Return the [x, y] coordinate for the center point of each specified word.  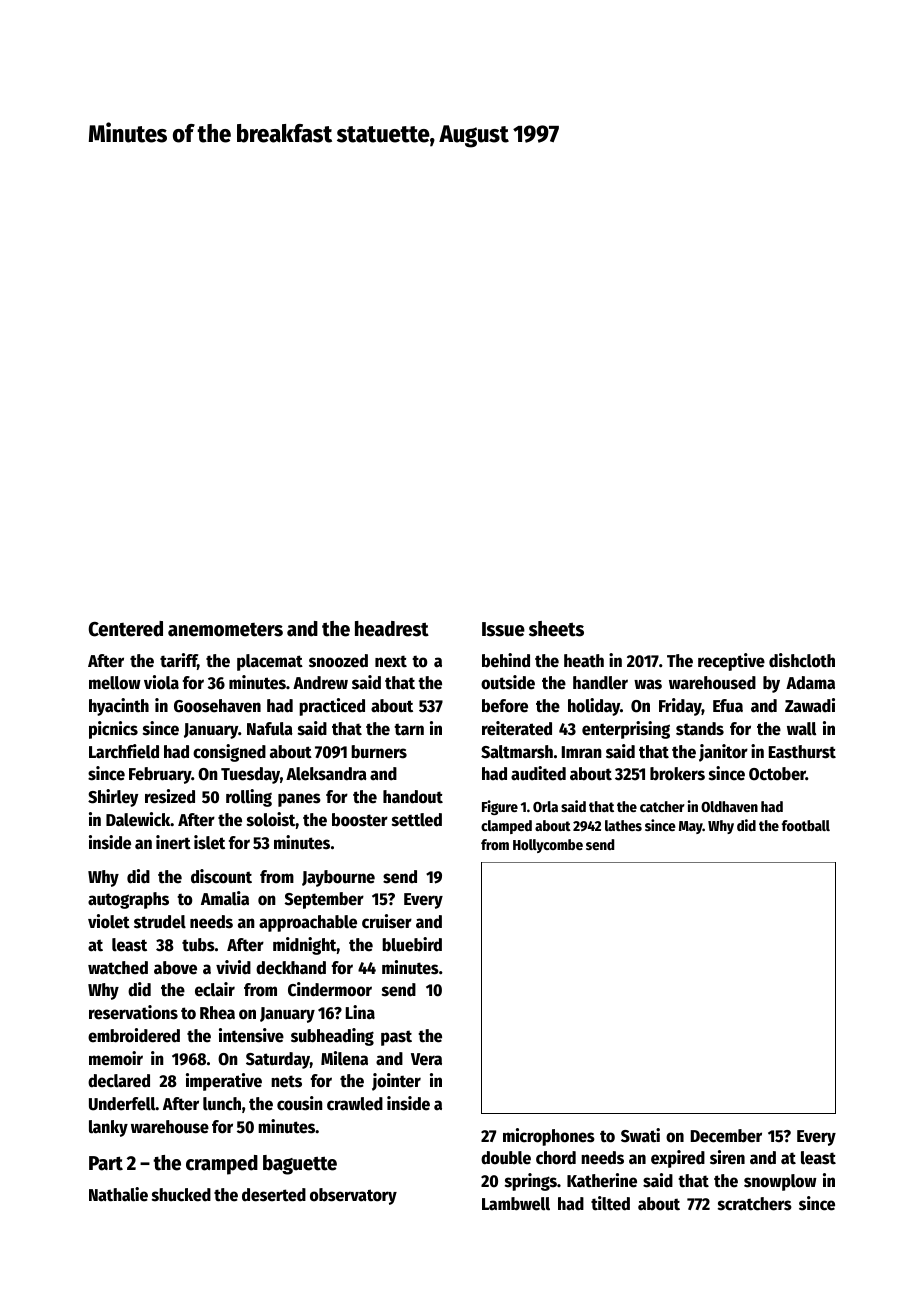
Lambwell [516, 1204]
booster [360, 820]
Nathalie [118, 1194]
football [806, 825]
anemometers [225, 630]
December [726, 1136]
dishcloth [802, 660]
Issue [503, 629]
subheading [332, 1037]
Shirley [113, 798]
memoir [116, 1058]
